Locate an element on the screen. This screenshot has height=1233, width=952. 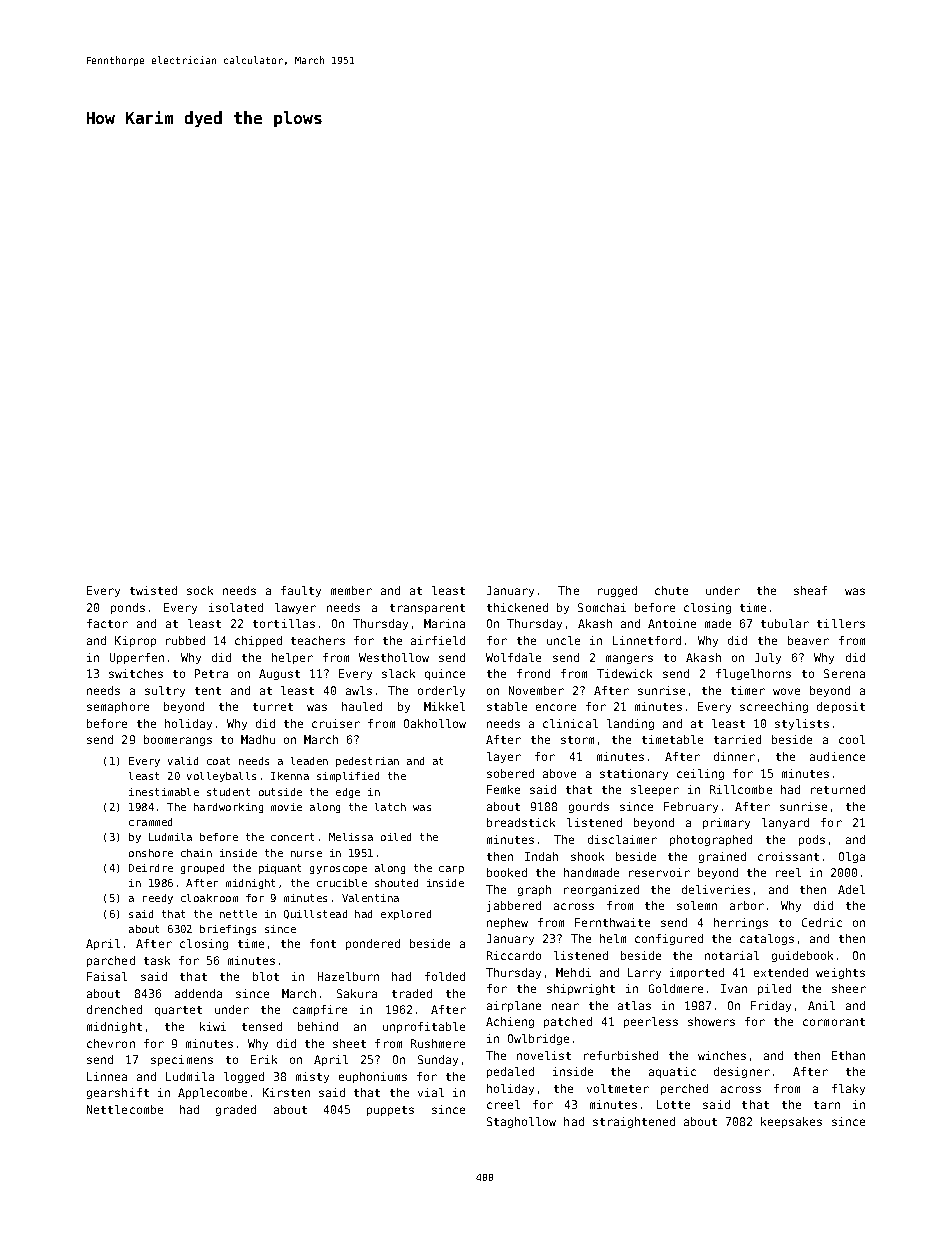
configured is located at coordinates (669, 939).
